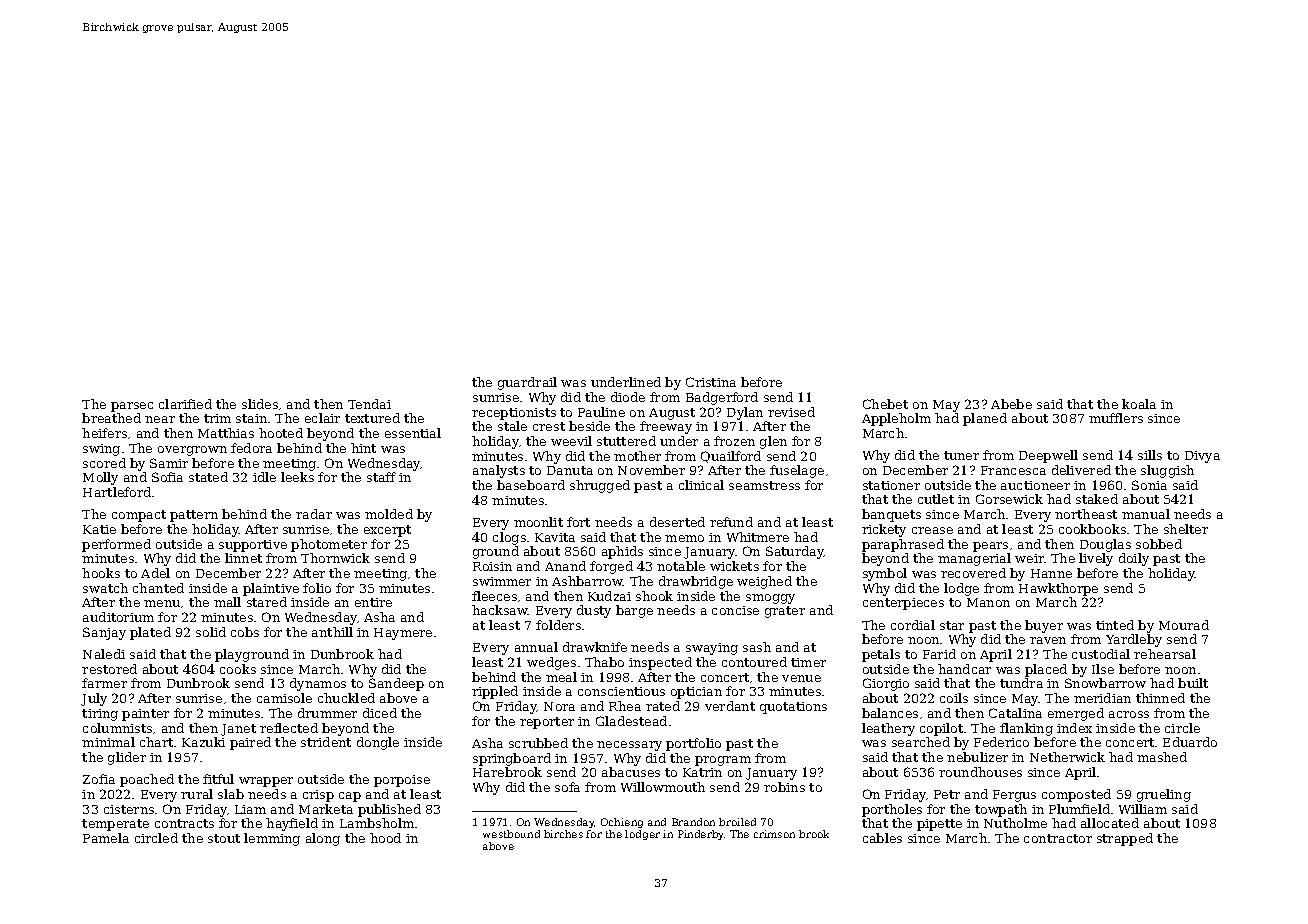 The height and width of the page is (924, 1308). I want to click on mufflers, so click(1116, 418).
